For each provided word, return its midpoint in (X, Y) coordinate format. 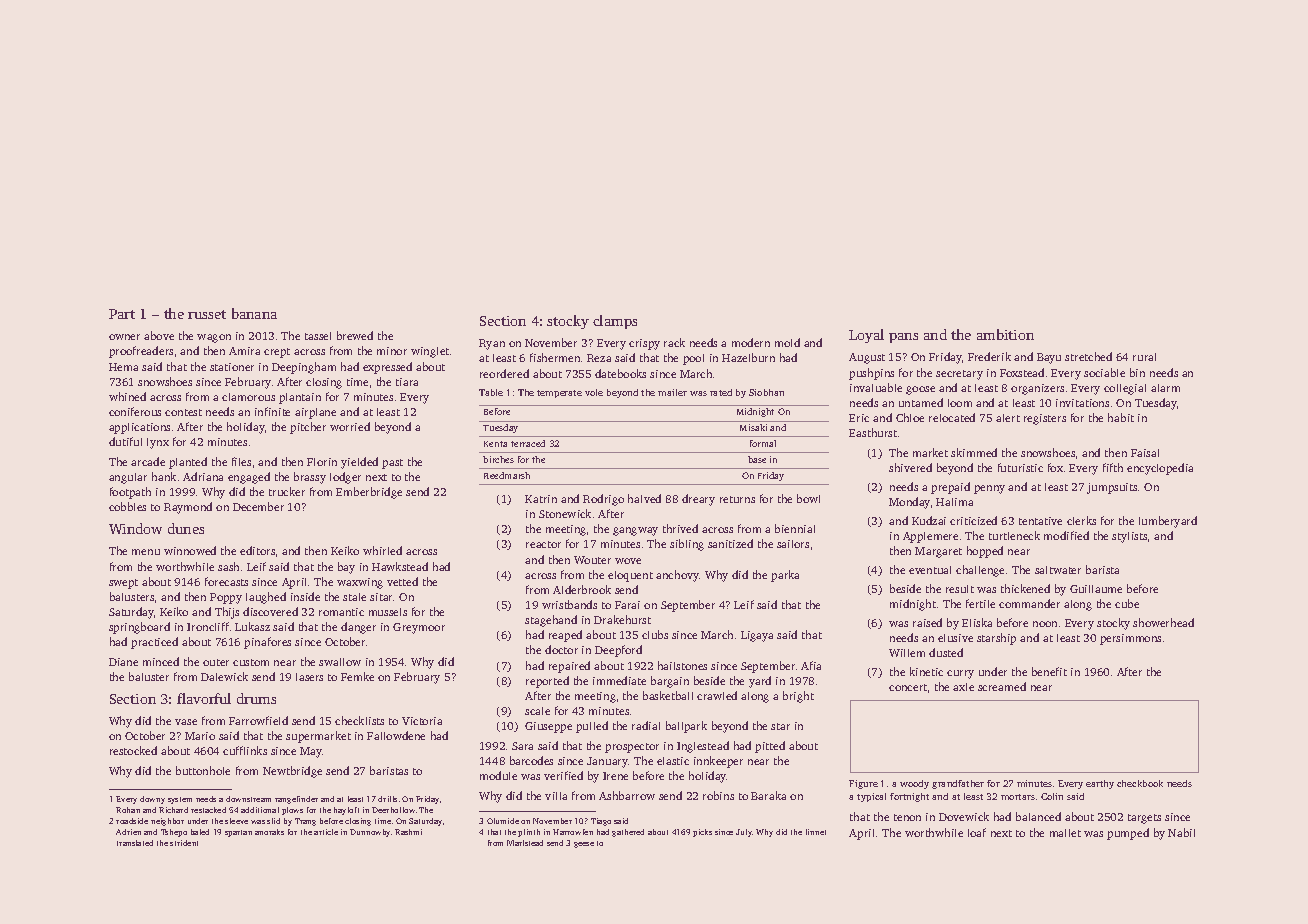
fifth (1113, 467)
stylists (1129, 537)
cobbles (127, 506)
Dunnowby (370, 833)
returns (737, 499)
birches (498, 459)
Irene (615, 776)
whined (127, 396)
